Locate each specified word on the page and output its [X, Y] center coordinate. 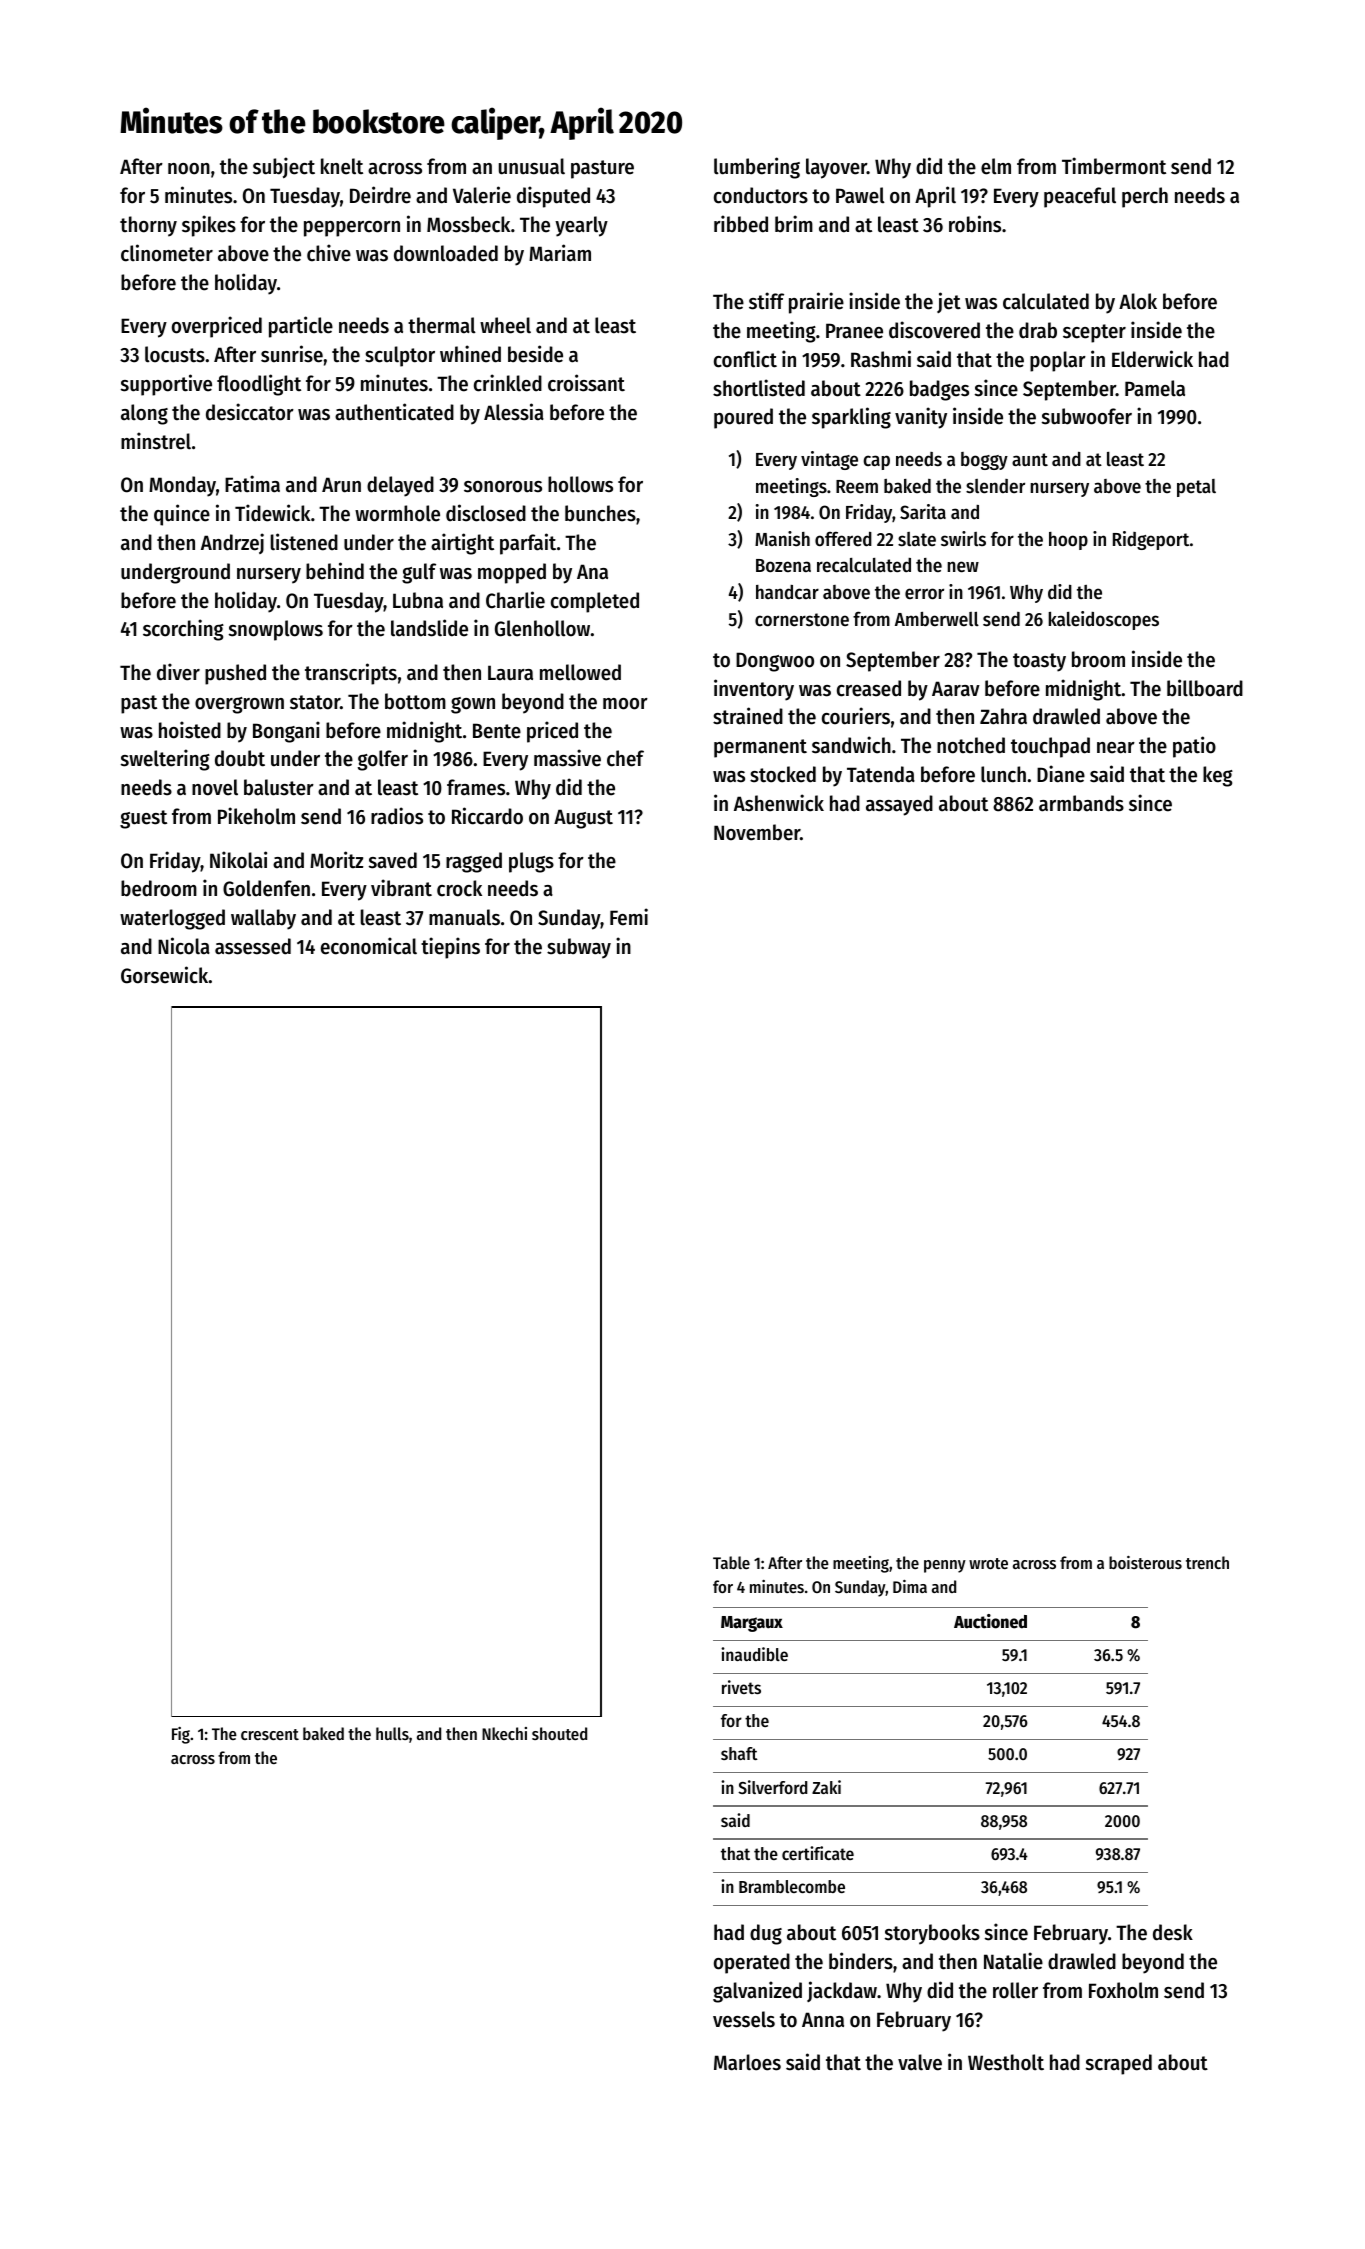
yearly [581, 226]
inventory [754, 690]
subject [284, 167]
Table [731, 1562]
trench [1207, 1562]
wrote [988, 1563]
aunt [1030, 459]
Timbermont [1114, 166]
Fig [181, 1735]
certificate [818, 1853]
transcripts [351, 674]
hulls [392, 1733]
